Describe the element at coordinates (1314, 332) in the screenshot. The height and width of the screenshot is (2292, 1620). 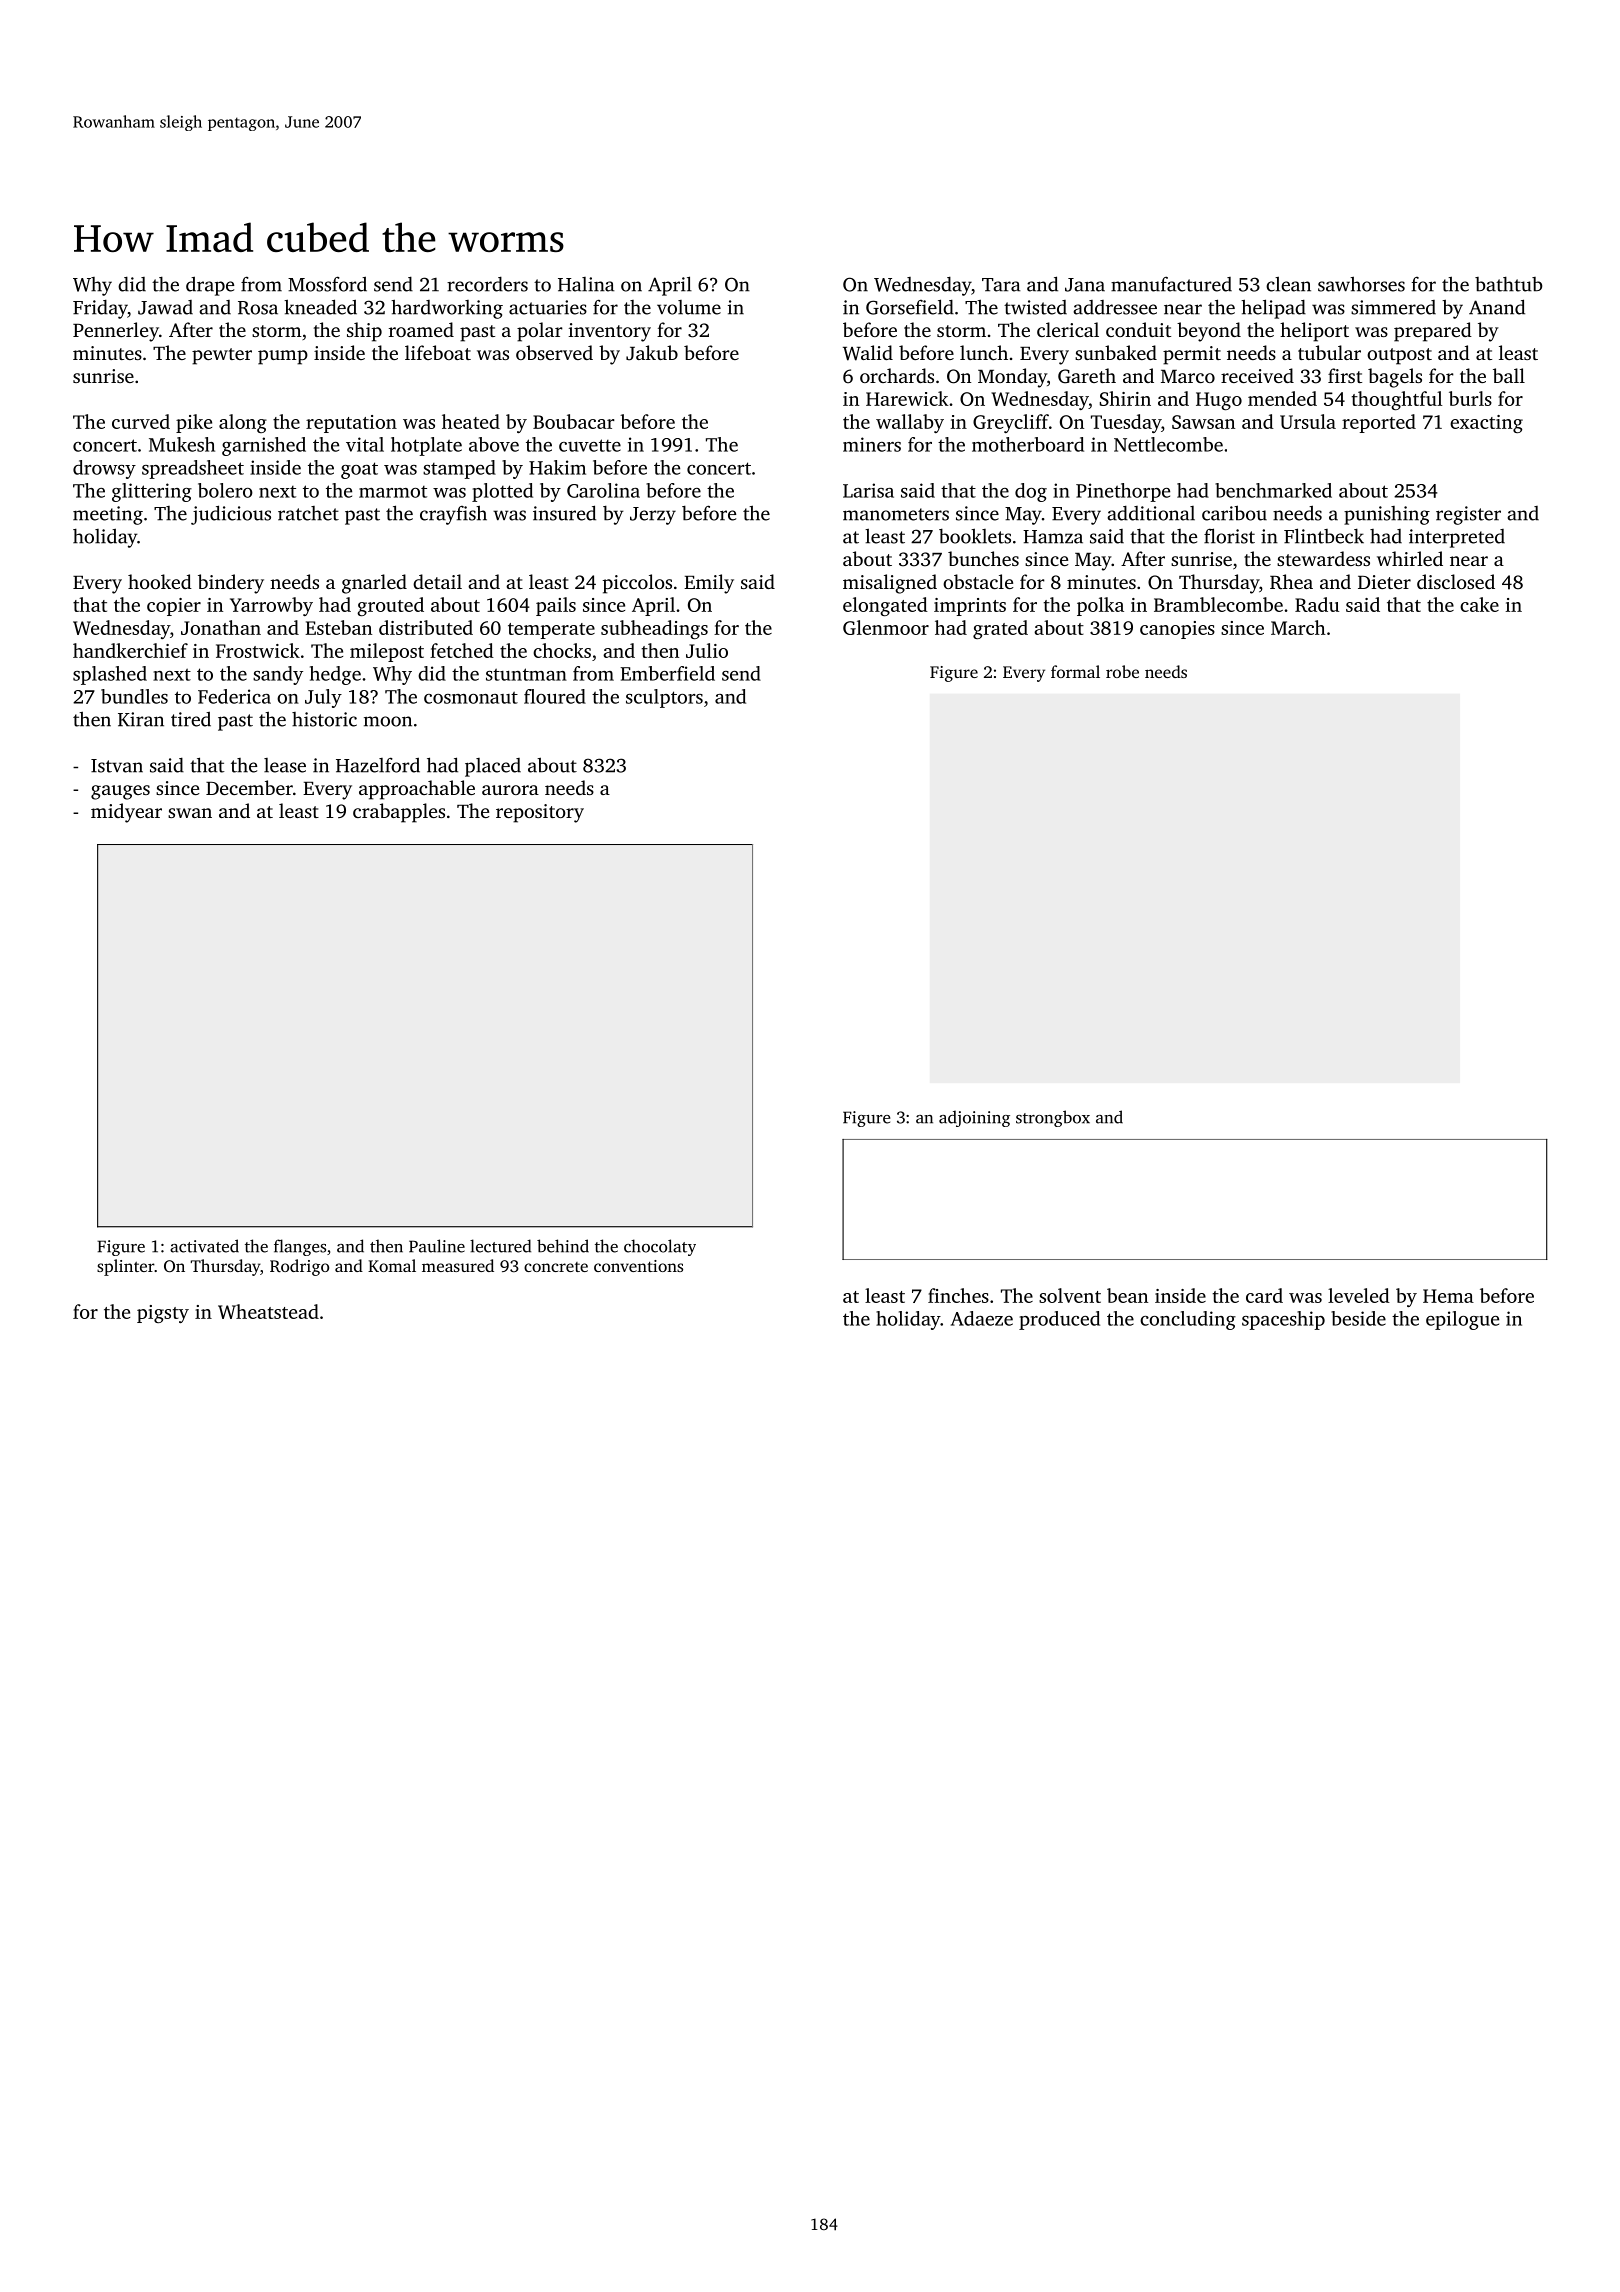
I see `heliport` at that location.
